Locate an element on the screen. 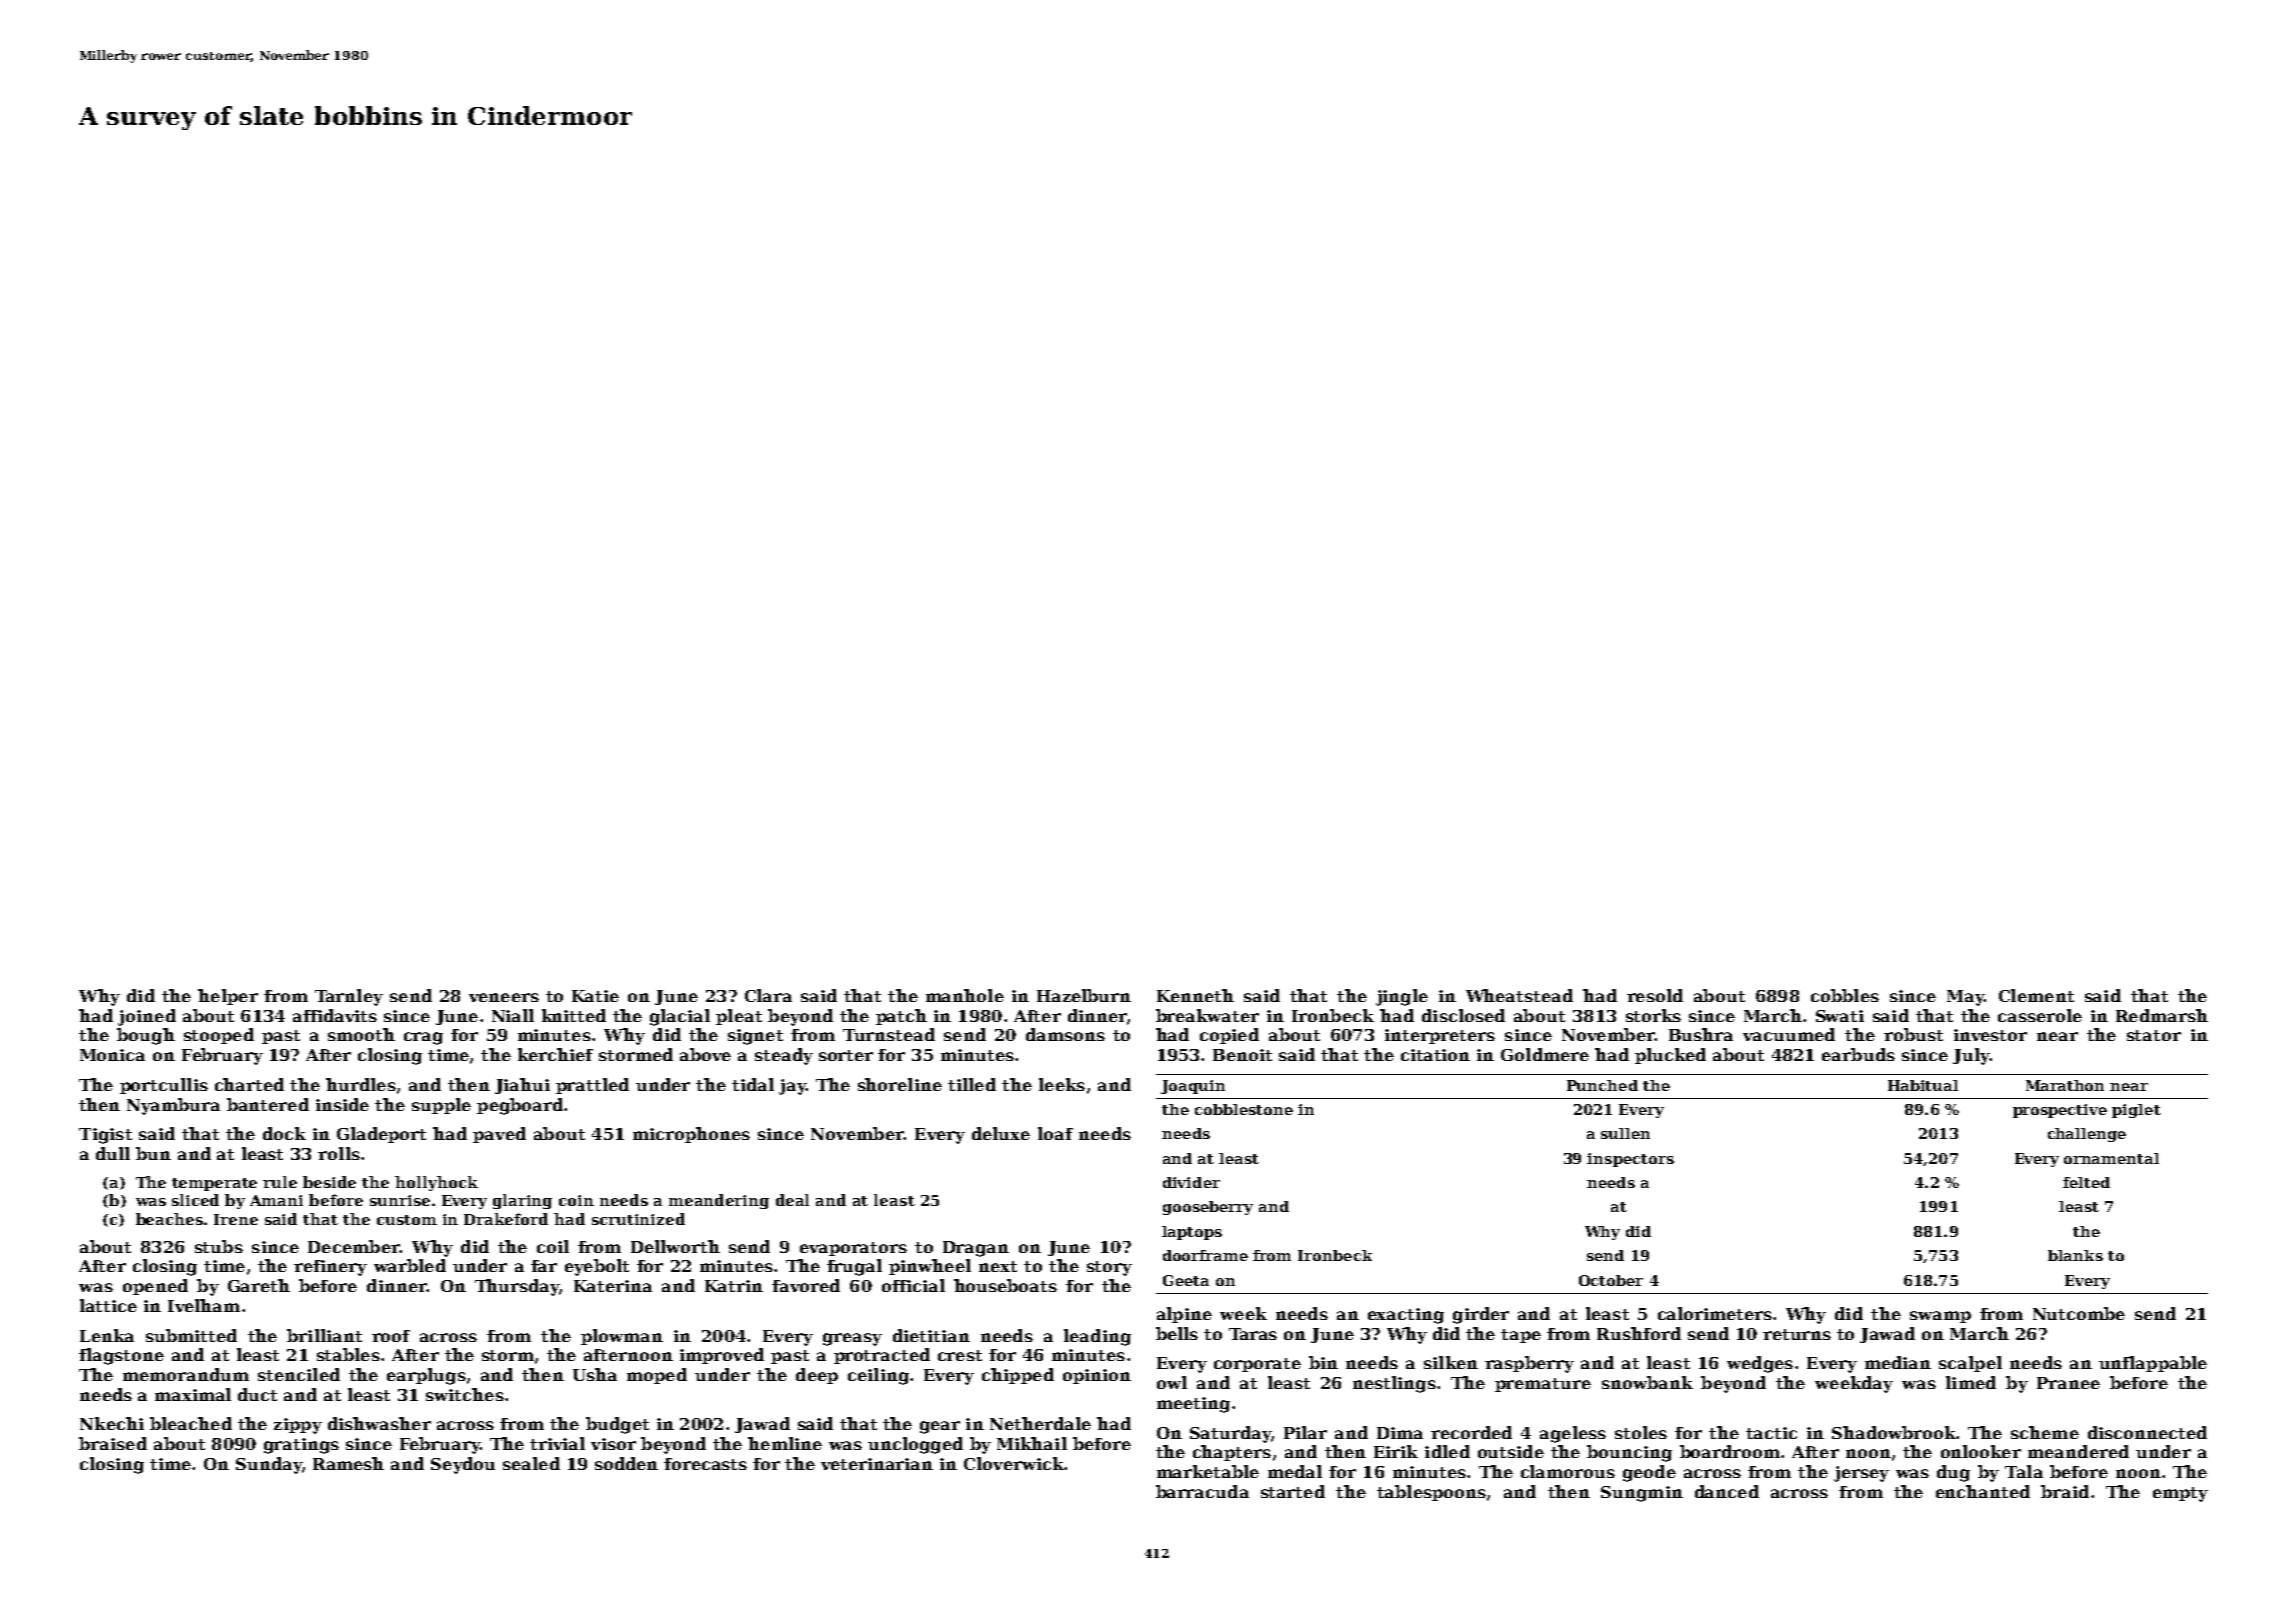  resold is located at coordinates (1655, 995).
